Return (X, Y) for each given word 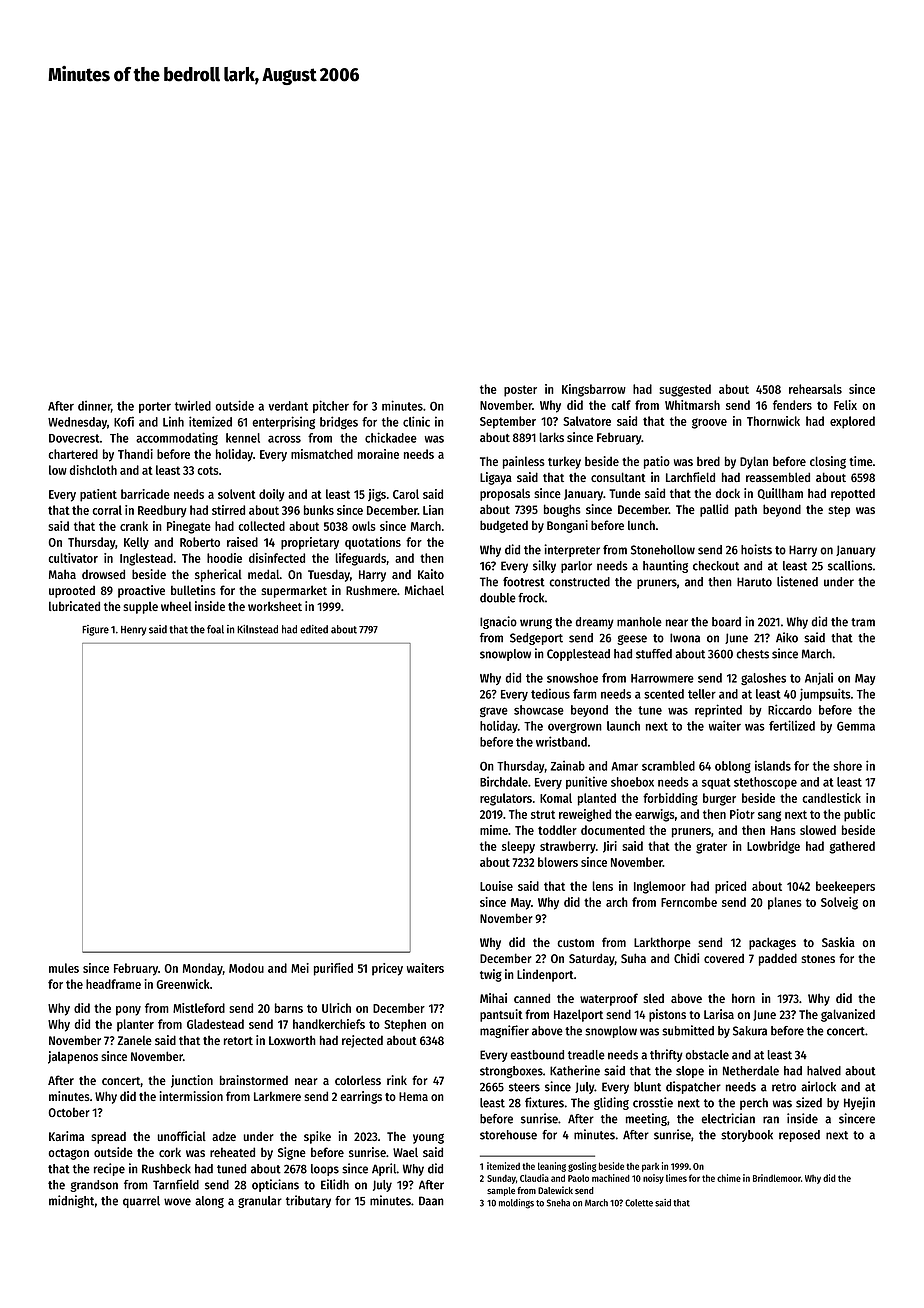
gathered (852, 847)
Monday (203, 969)
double (498, 598)
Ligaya (496, 478)
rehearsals (815, 389)
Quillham (780, 493)
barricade (145, 494)
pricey (387, 969)
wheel (176, 606)
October (69, 1112)
